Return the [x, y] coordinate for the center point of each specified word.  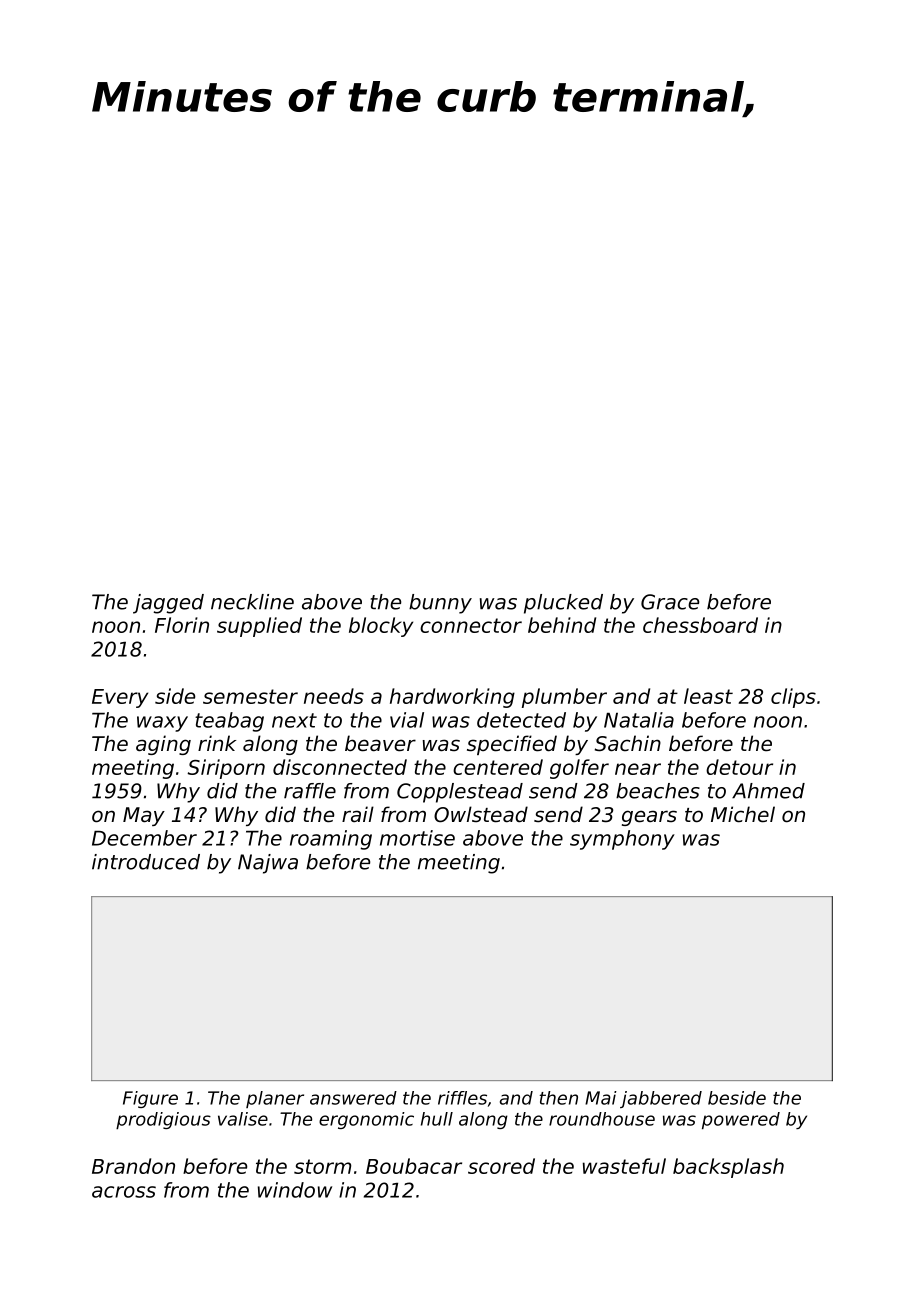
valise [243, 1119]
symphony [622, 840]
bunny [440, 604]
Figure [150, 1099]
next [294, 720]
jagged [168, 604]
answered [353, 1098]
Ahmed [768, 791]
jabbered [661, 1099]
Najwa [268, 864]
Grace [670, 602]
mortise [417, 838]
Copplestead [460, 793]
